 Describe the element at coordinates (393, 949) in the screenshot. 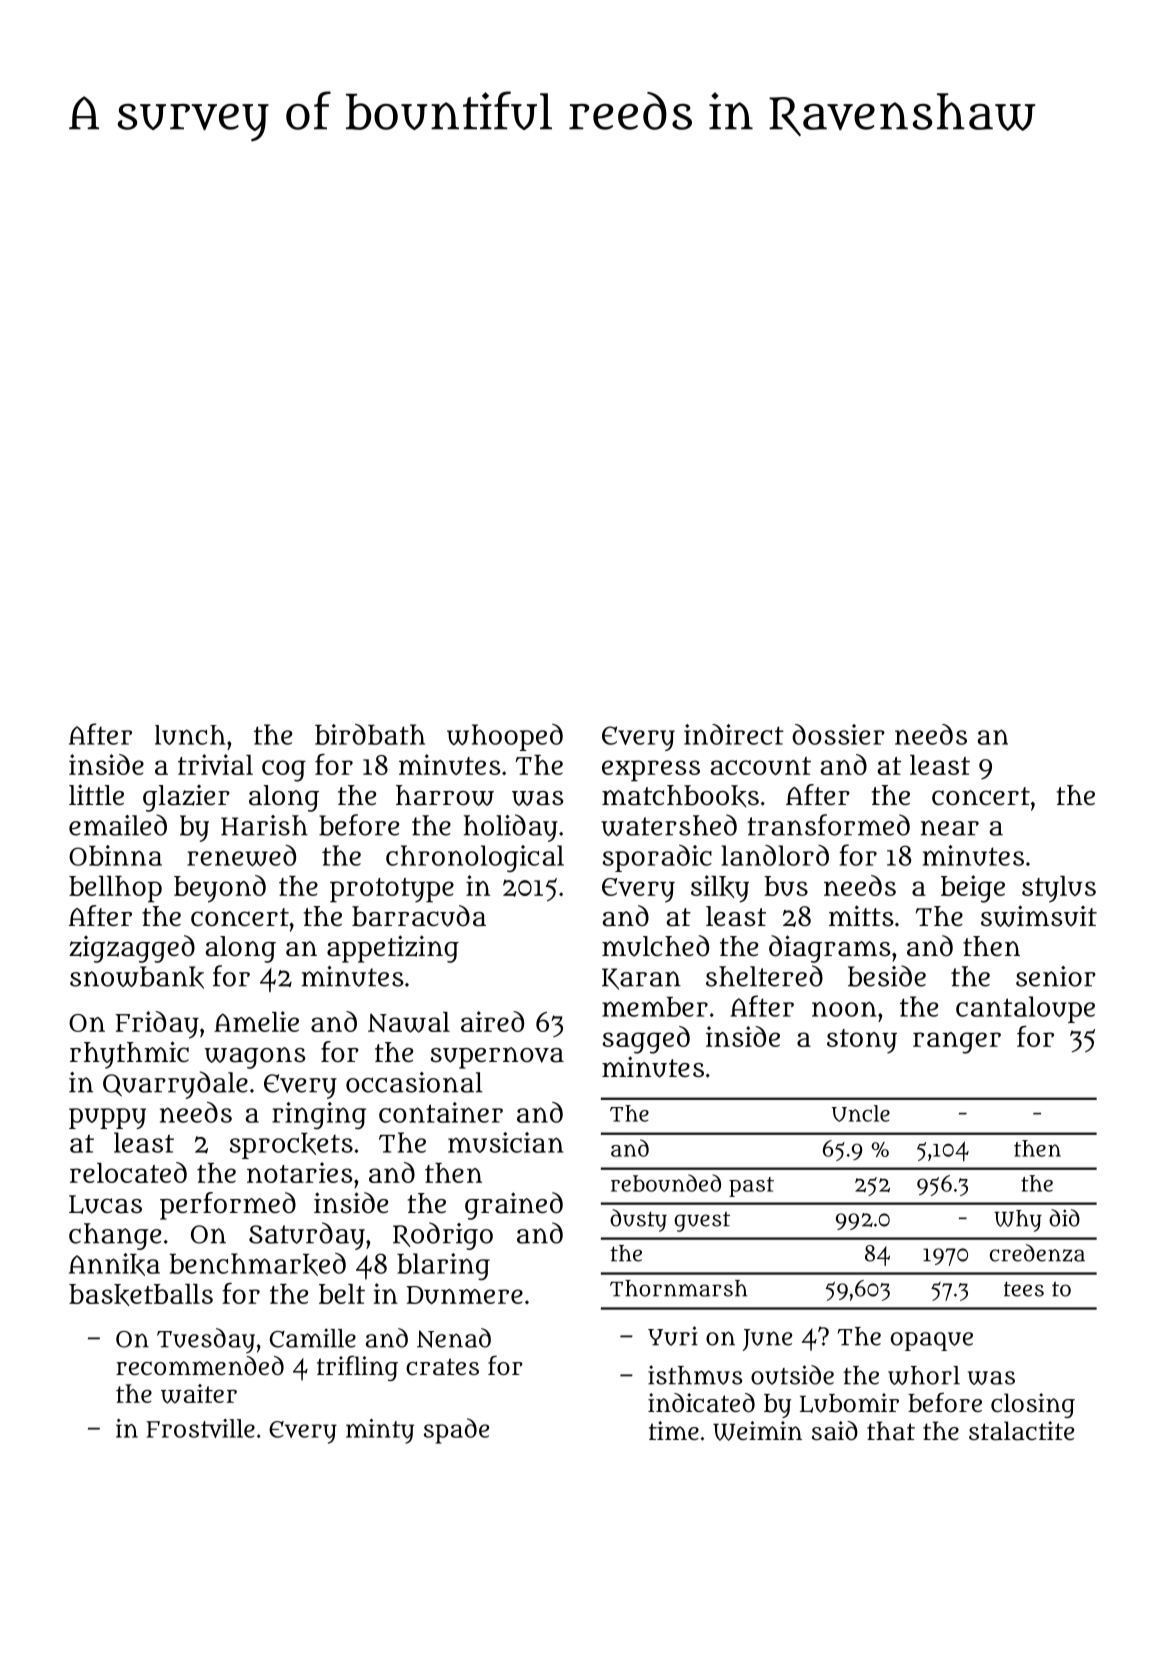

I see `appetizing` at that location.
